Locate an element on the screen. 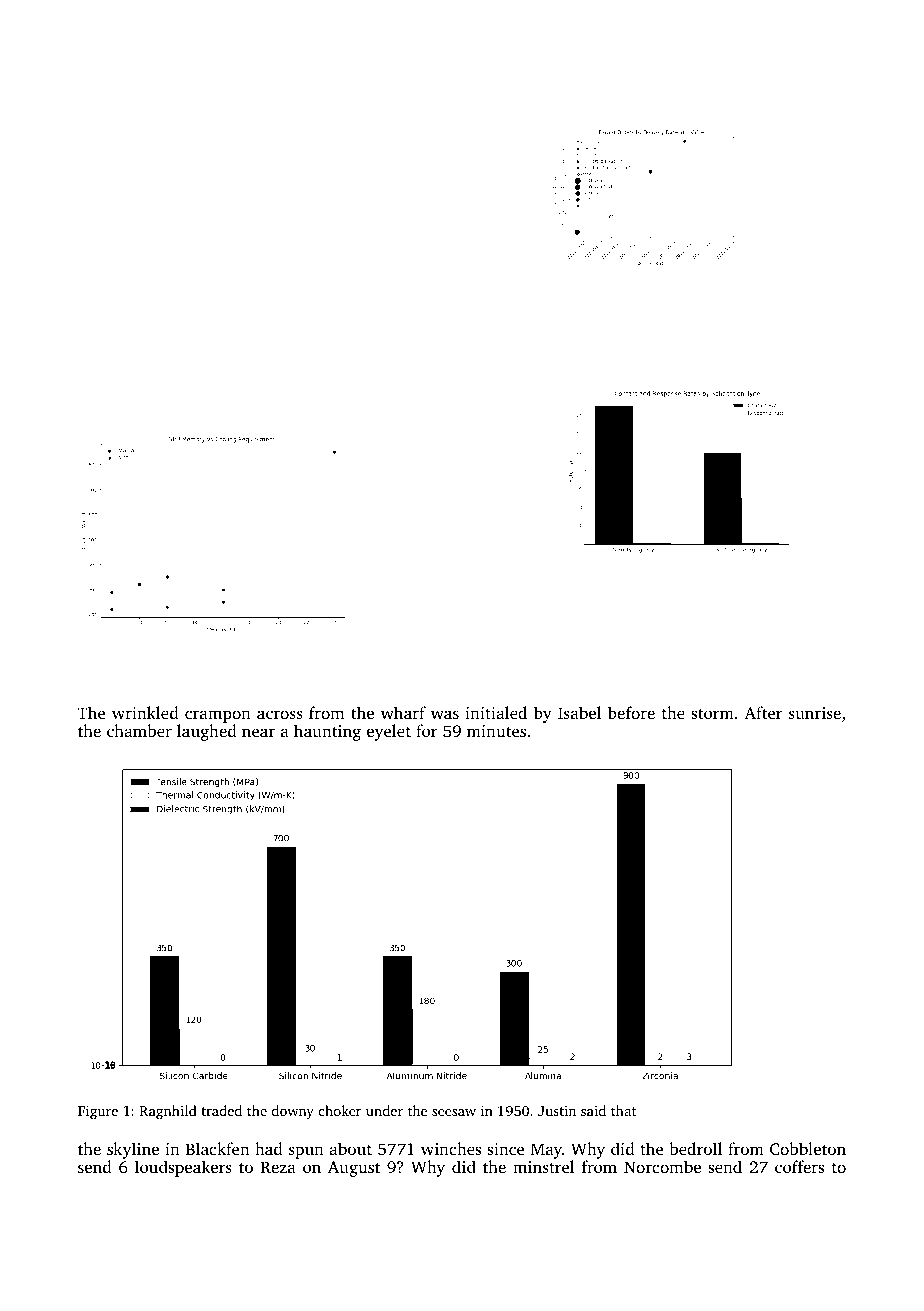 The image size is (924, 1311). Ragnhild is located at coordinates (168, 1112).
